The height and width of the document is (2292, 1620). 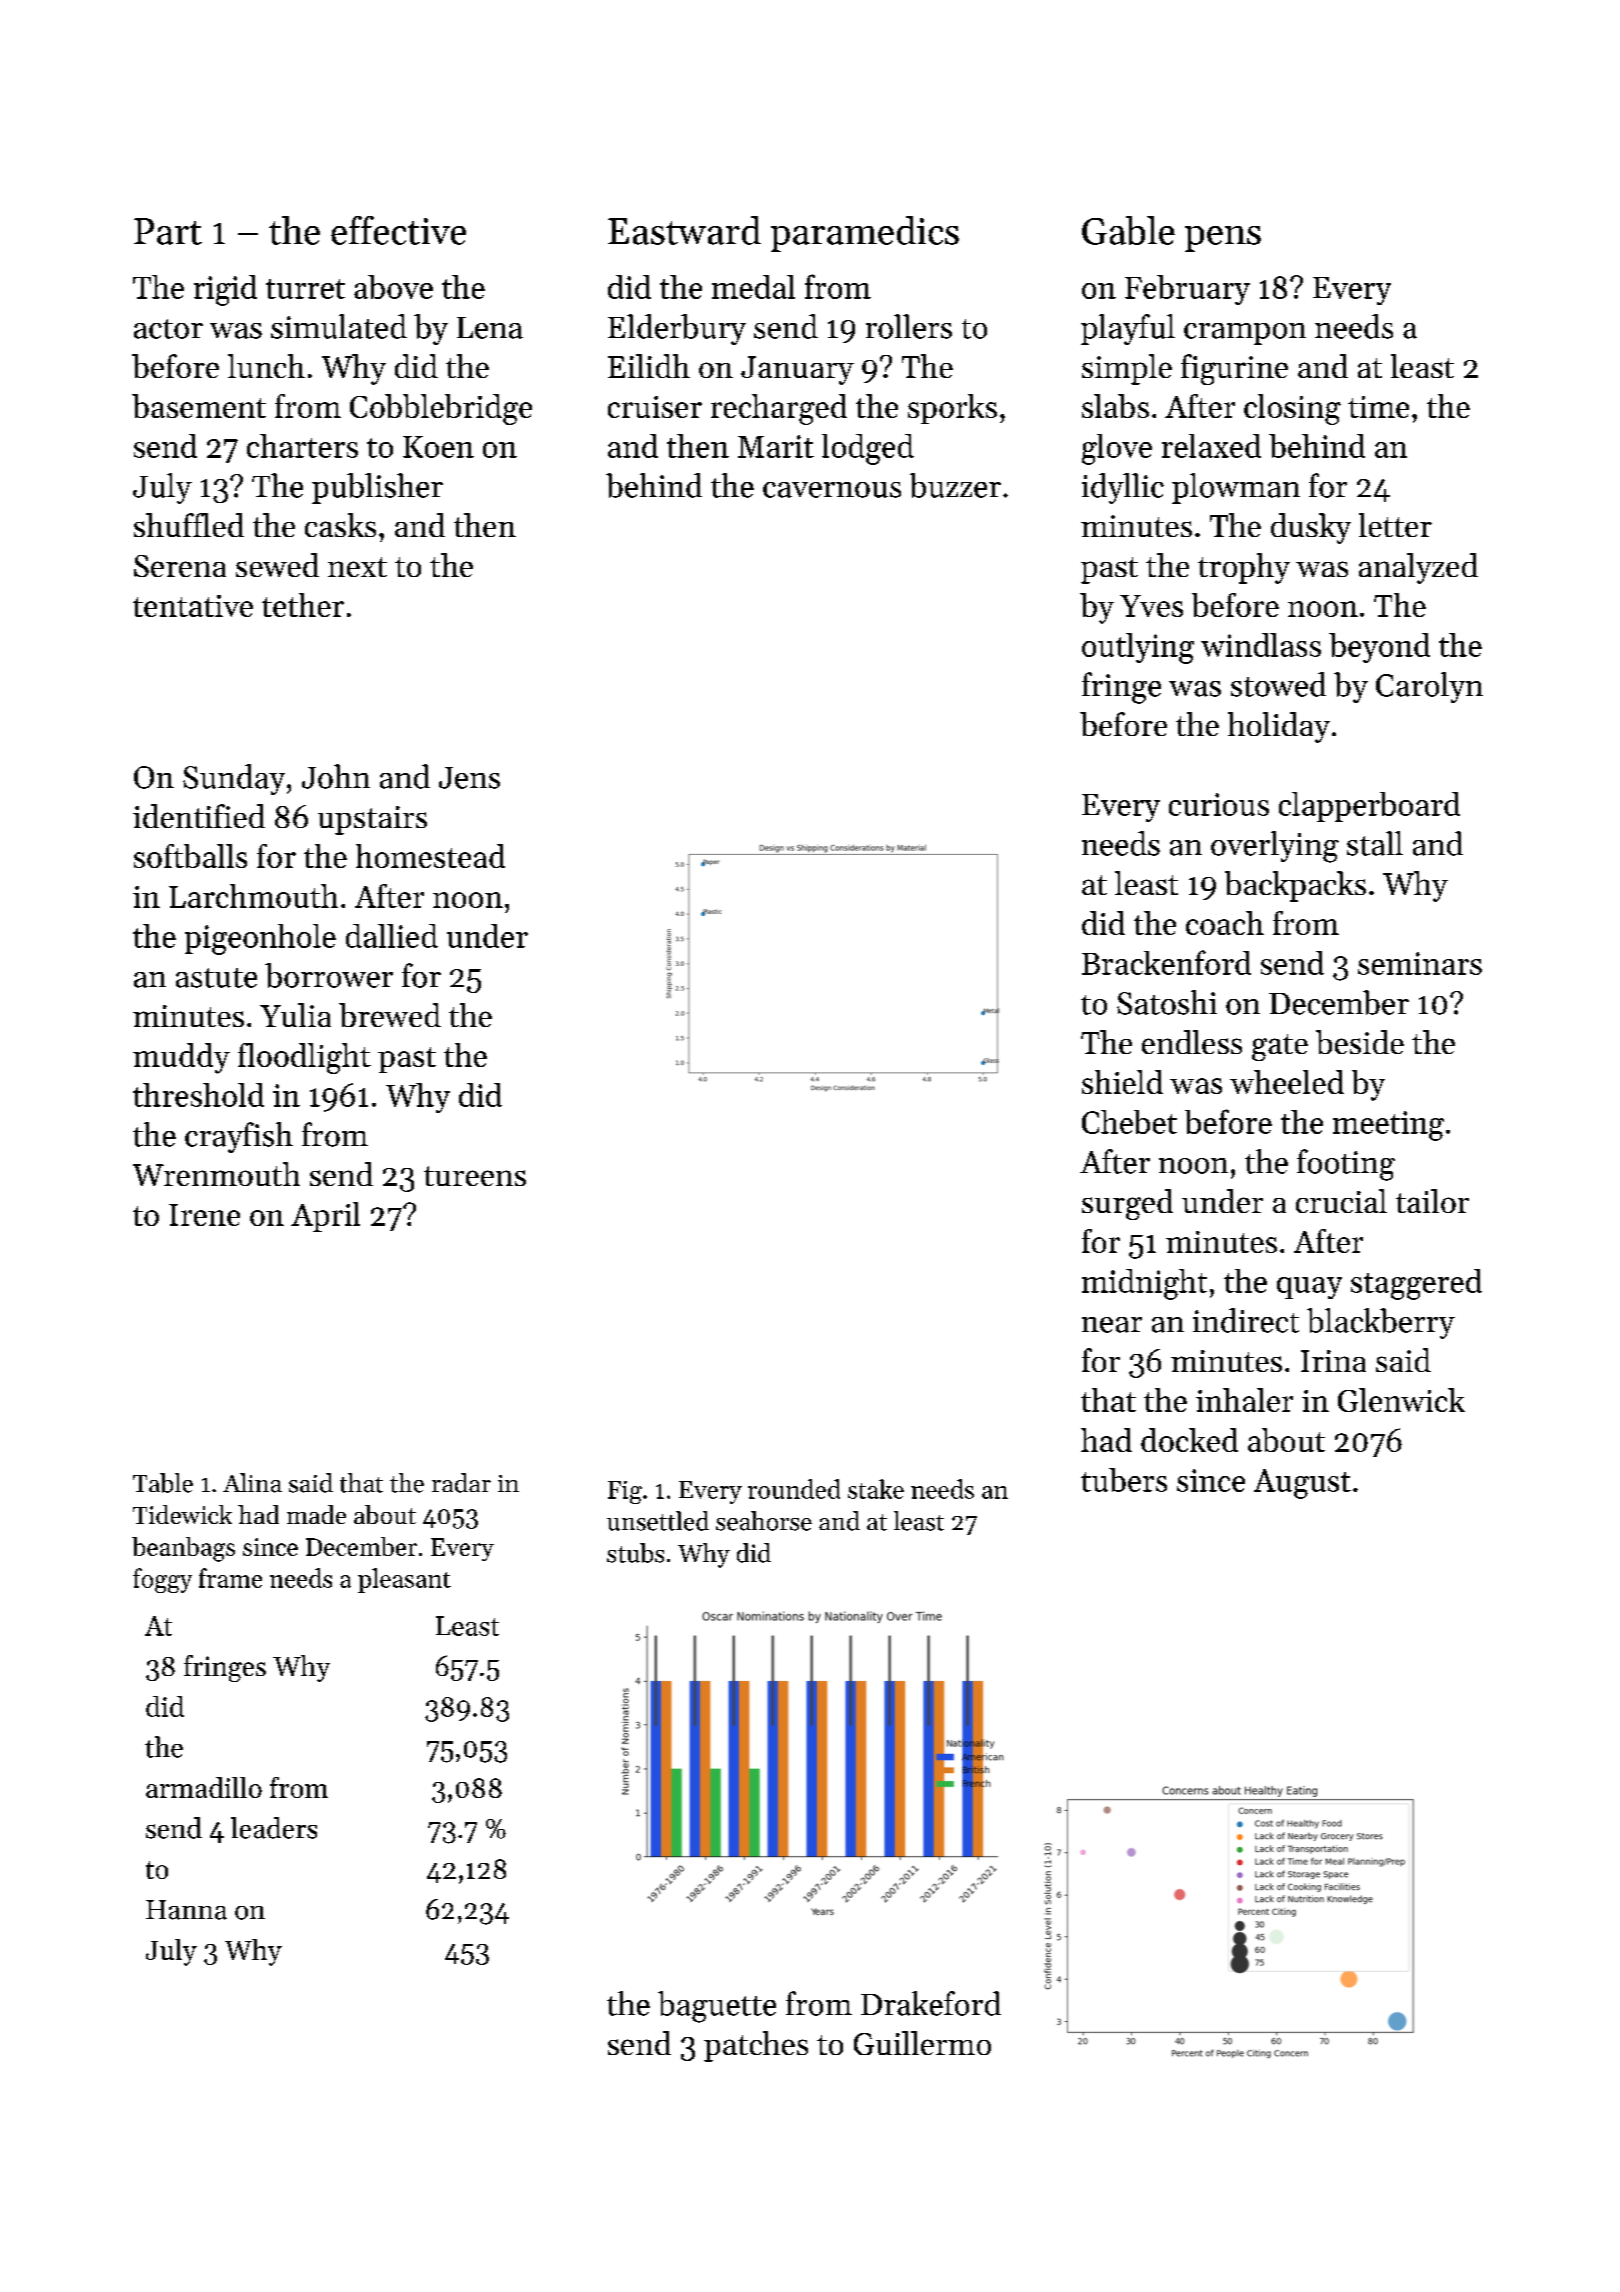 I want to click on crucial, so click(x=1341, y=1201).
